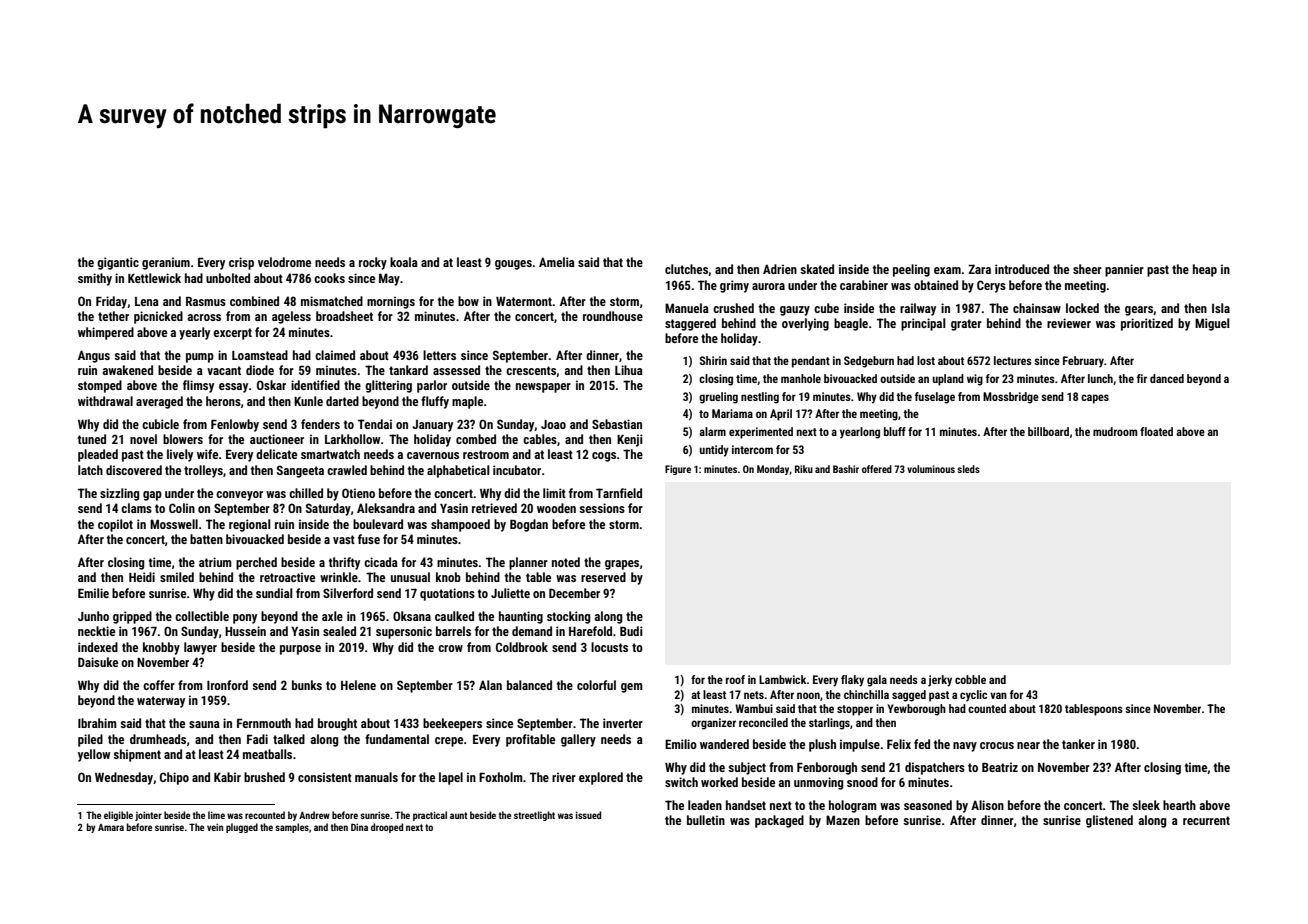 The height and width of the document is (924, 1308). I want to click on Tarnfield, so click(619, 493).
